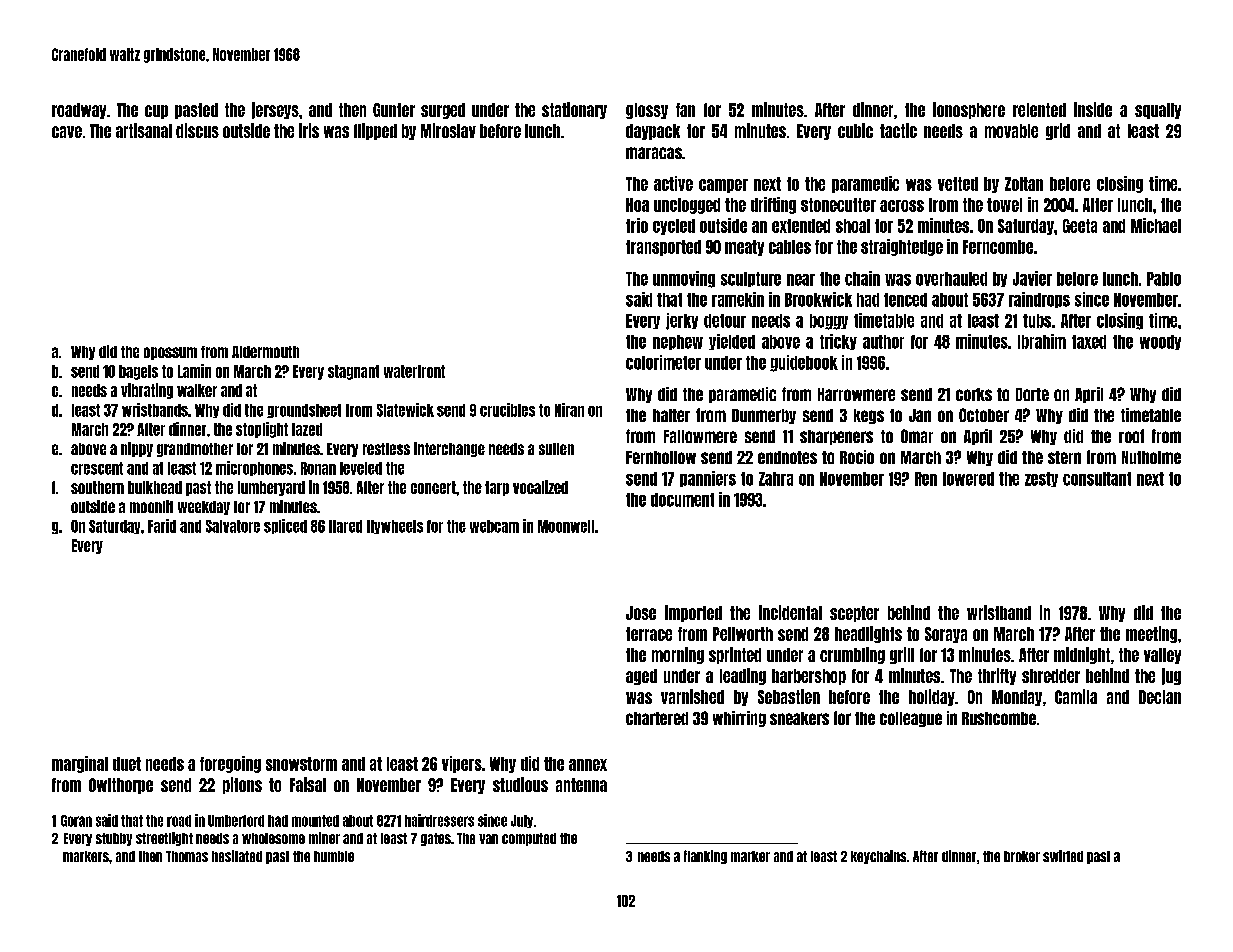 This screenshot has width=1233, height=952. I want to click on Miroslav, so click(448, 130).
